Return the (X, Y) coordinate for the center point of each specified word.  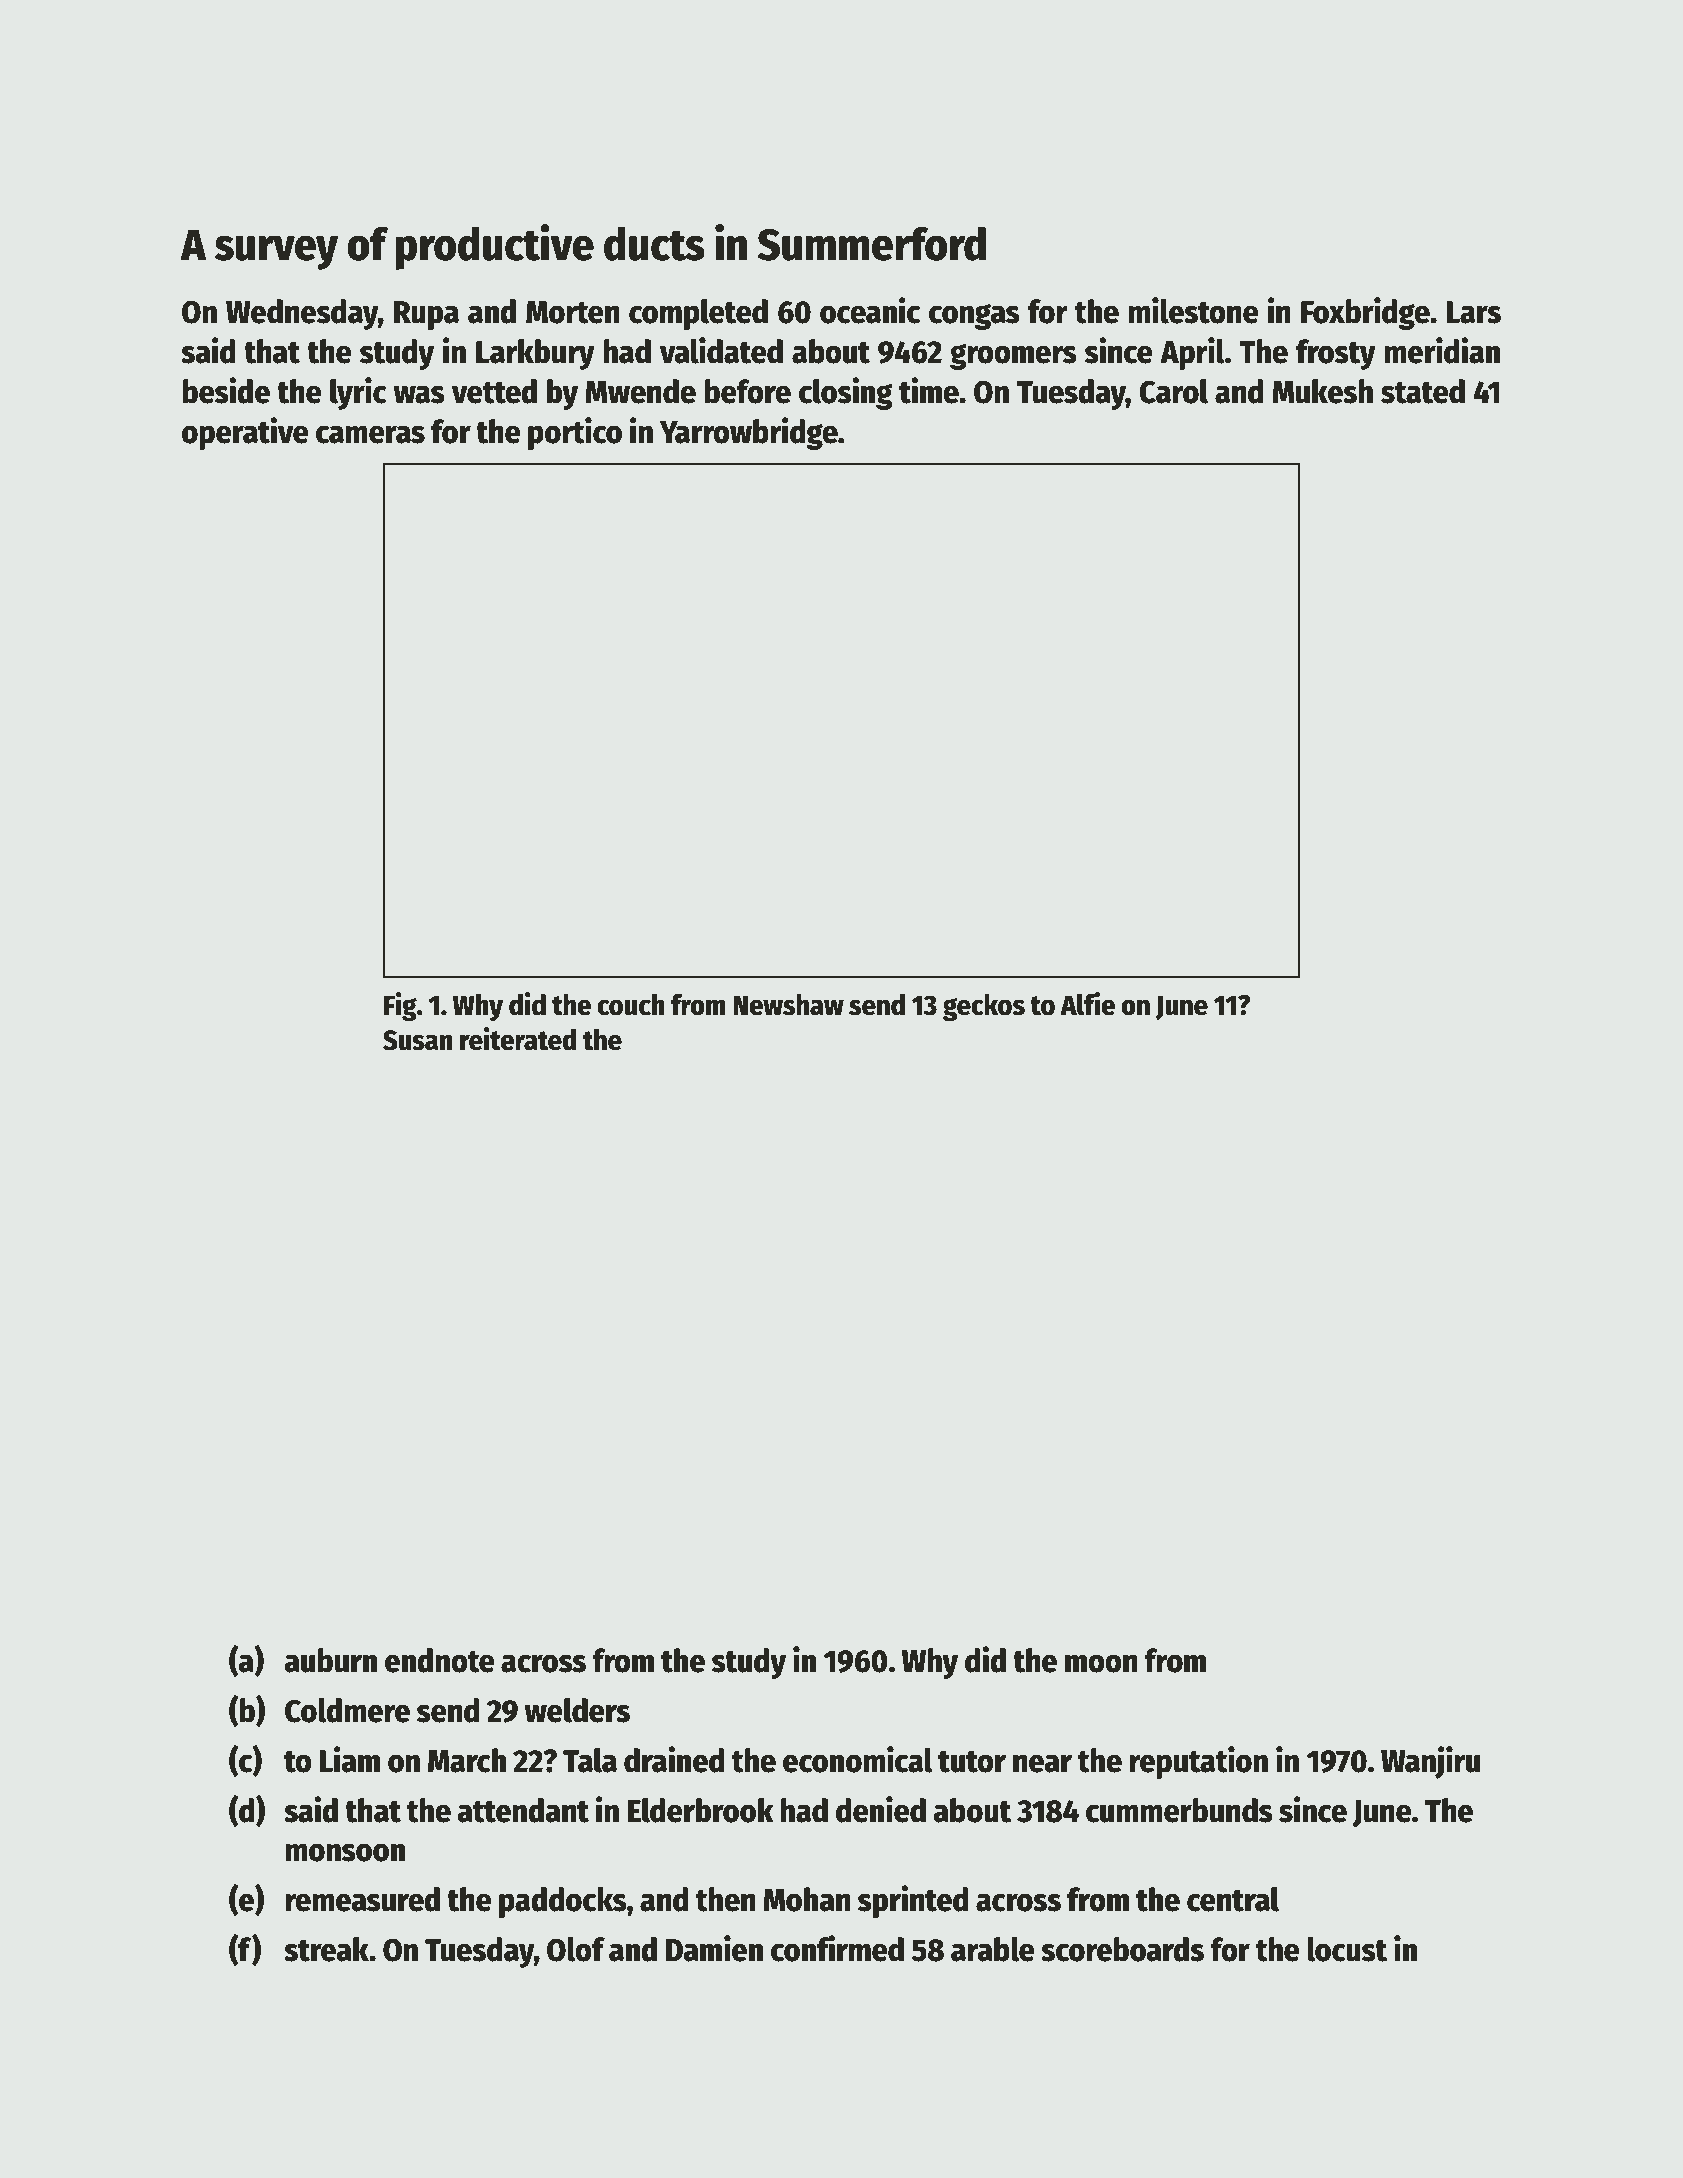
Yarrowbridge (749, 433)
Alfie (1087, 1004)
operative (245, 433)
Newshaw (788, 1005)
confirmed (837, 1948)
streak (326, 1949)
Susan (418, 1040)
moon (1101, 1663)
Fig (400, 1006)
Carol (1173, 391)
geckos (984, 1007)
